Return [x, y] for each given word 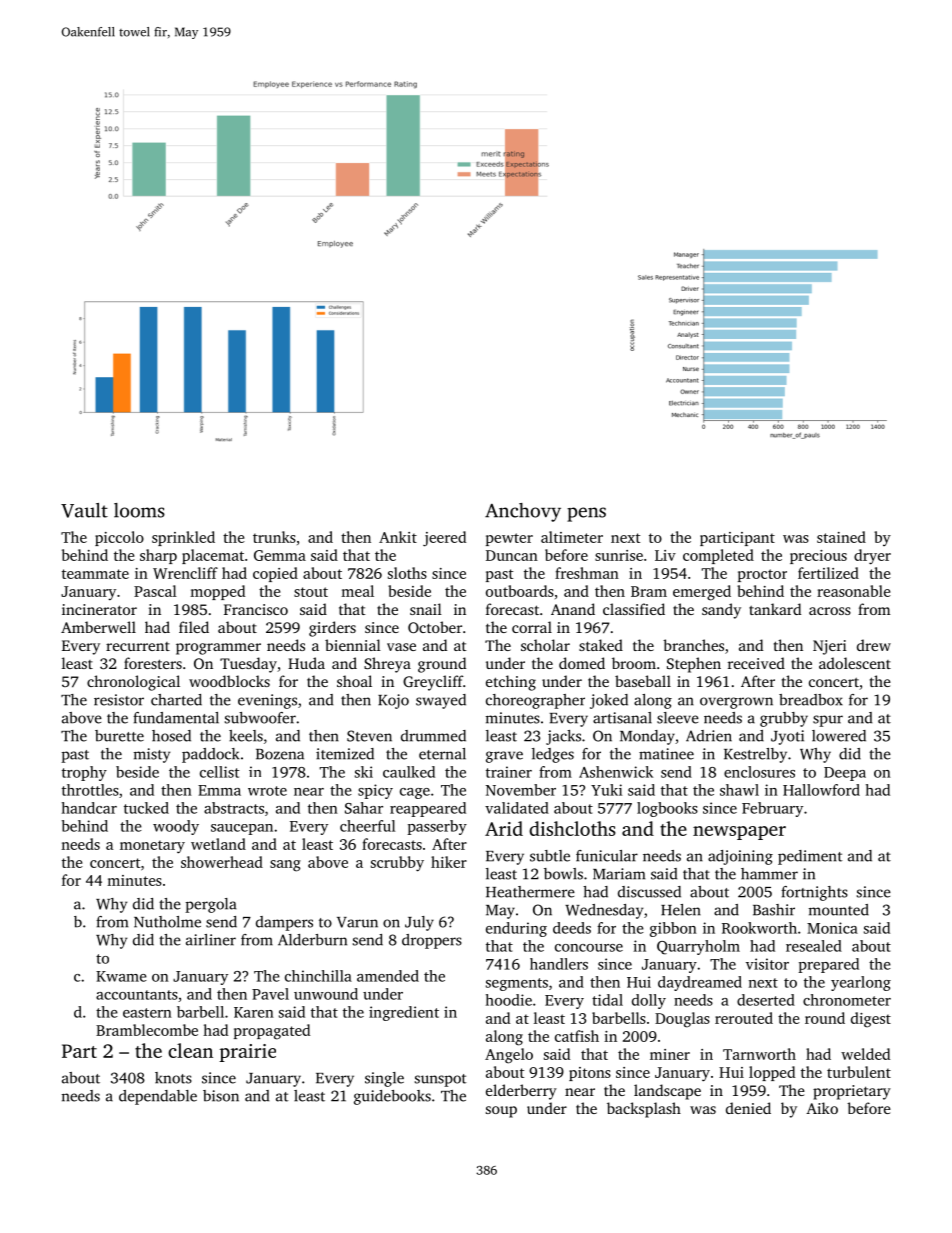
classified [634, 609]
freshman [587, 573]
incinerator [99, 609]
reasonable [854, 591]
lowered [839, 736]
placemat [213, 556]
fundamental [176, 718]
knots [173, 1078]
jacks [563, 737]
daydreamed [700, 983]
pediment [810, 857]
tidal [607, 1000]
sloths [407, 573]
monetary [152, 847]
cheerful [367, 826]
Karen [254, 1012]
